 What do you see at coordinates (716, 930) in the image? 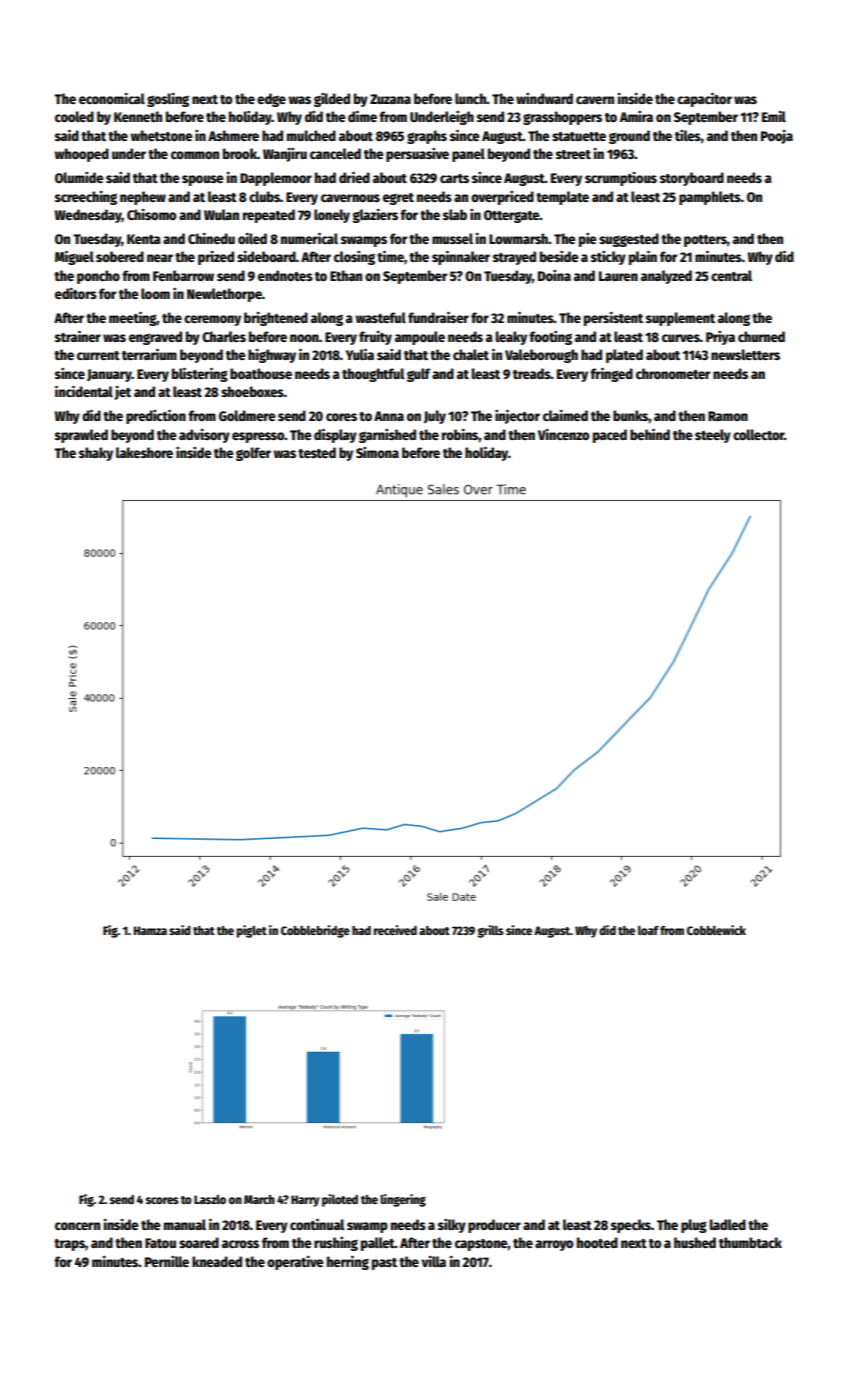
I see `Cobblewick` at bounding box center [716, 930].
